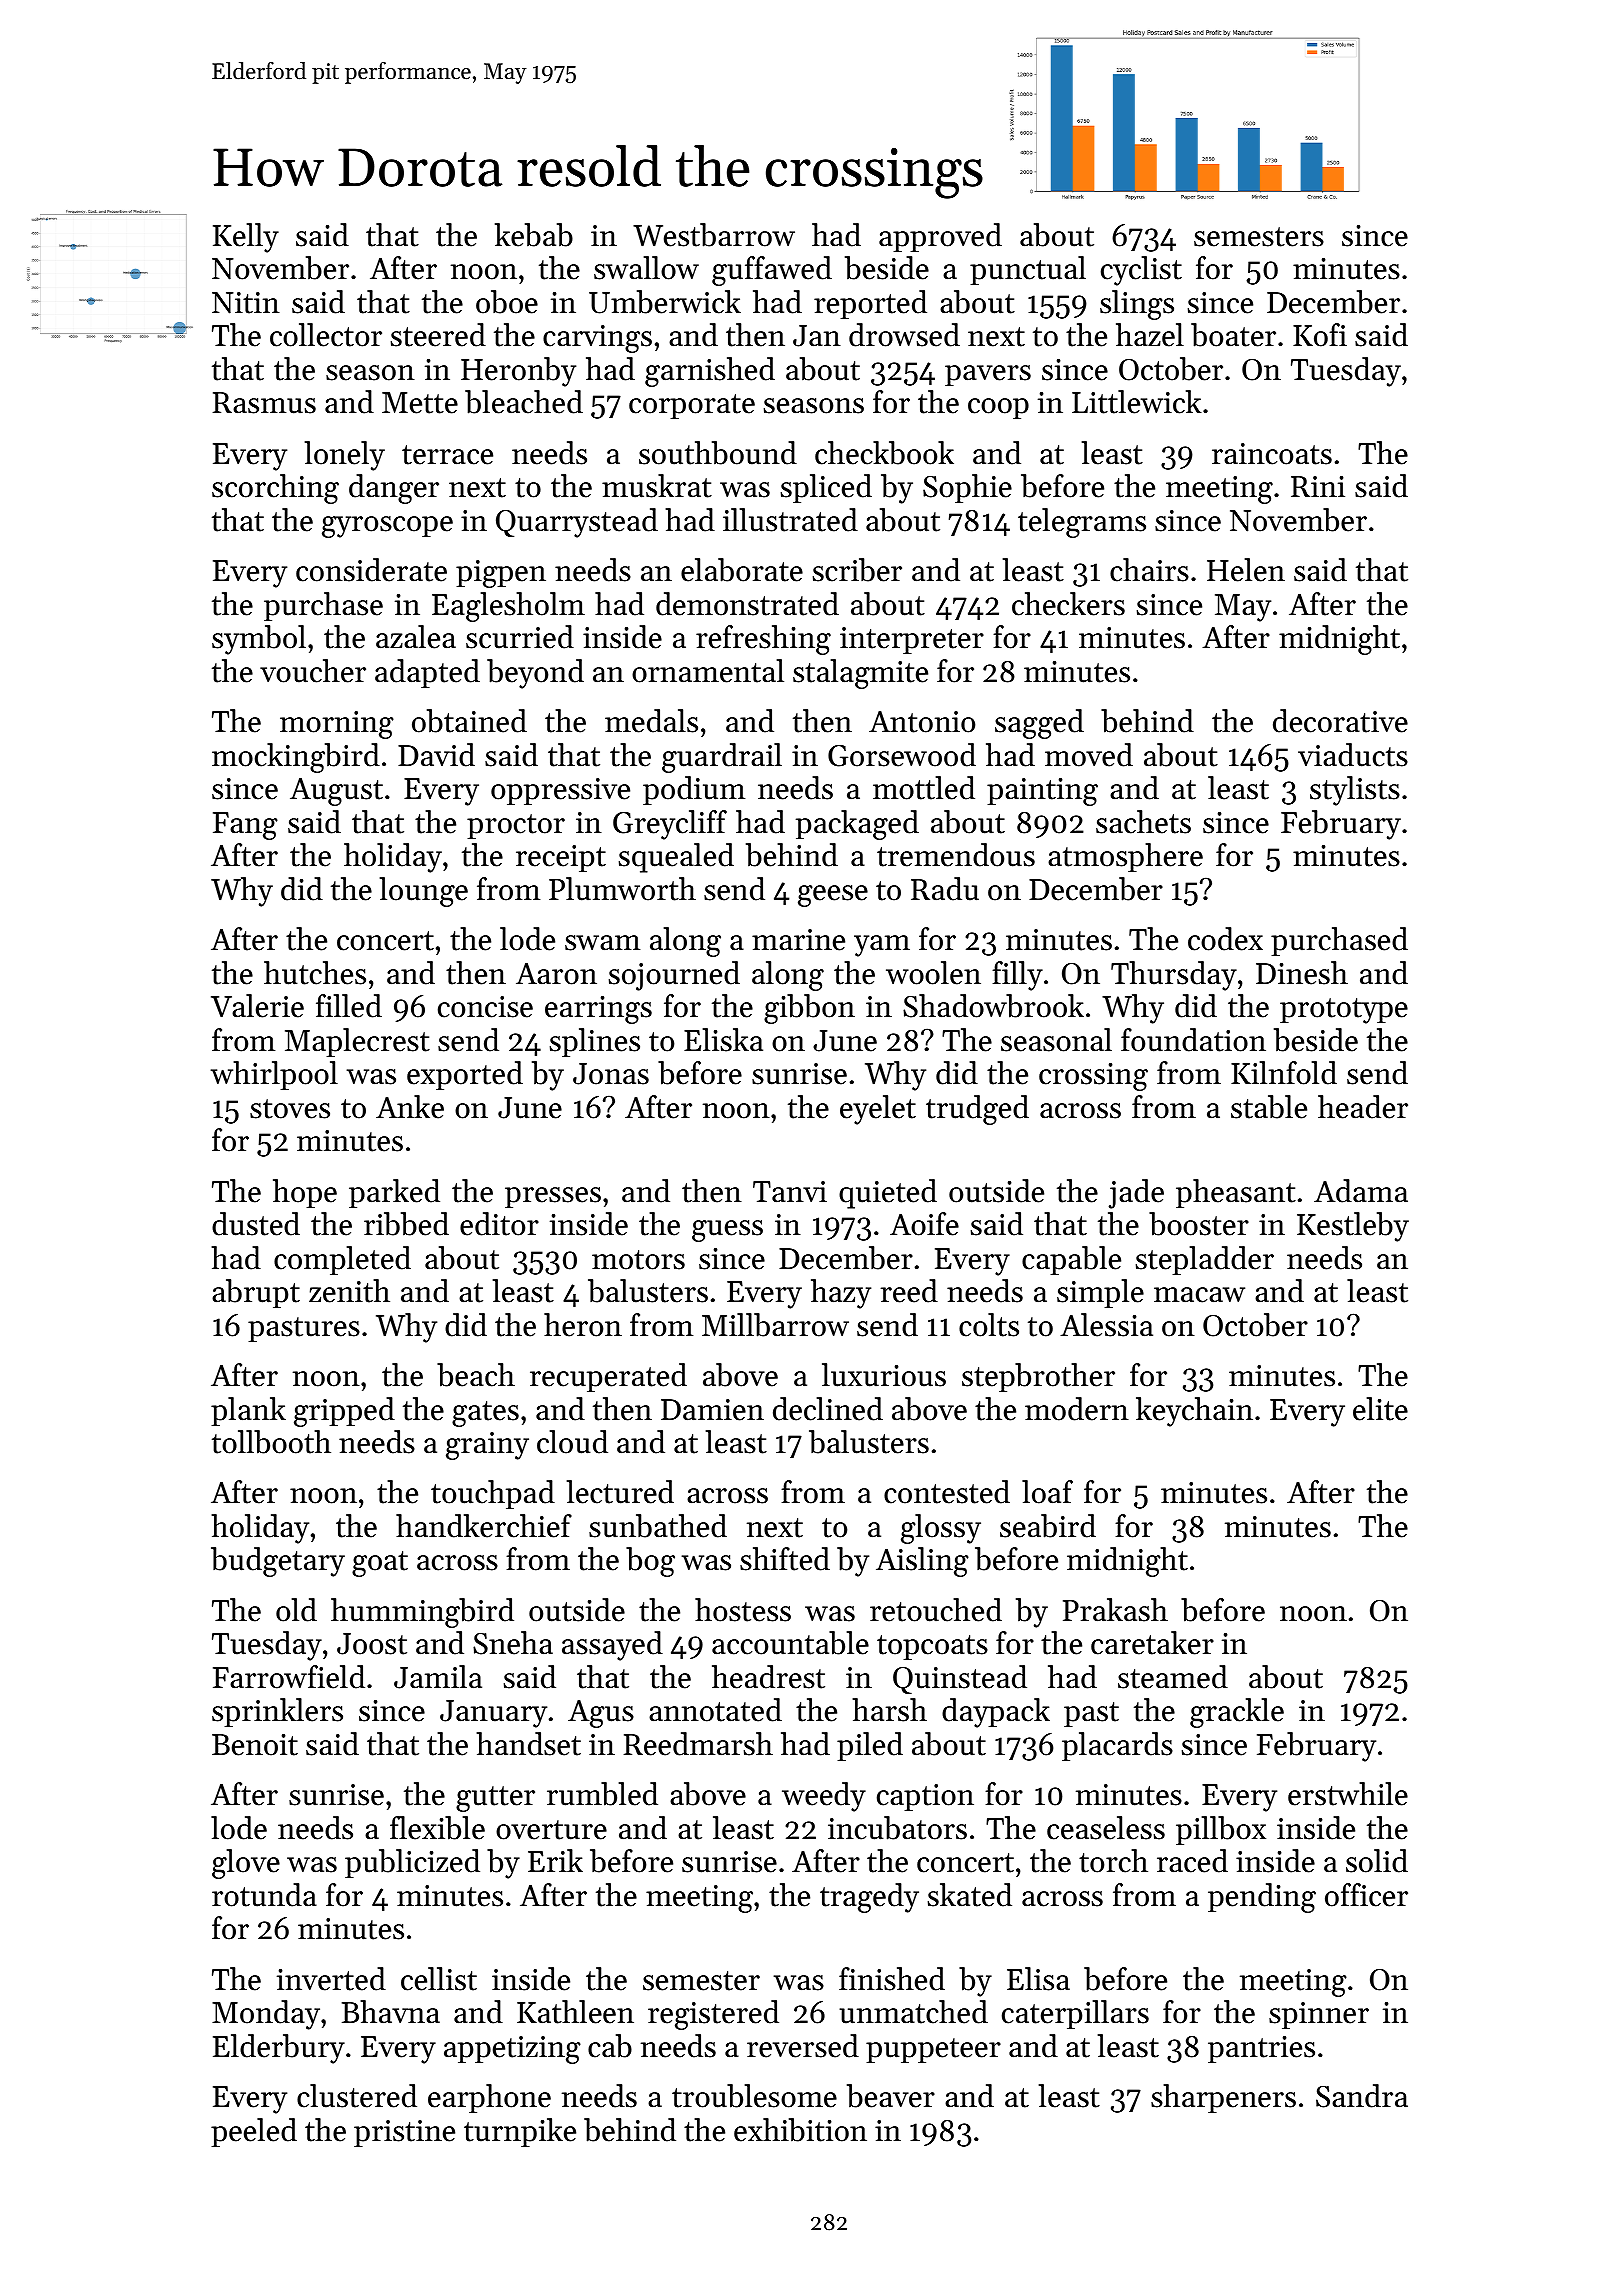  What do you see at coordinates (674, 976) in the screenshot?
I see `sojourned` at bounding box center [674, 976].
